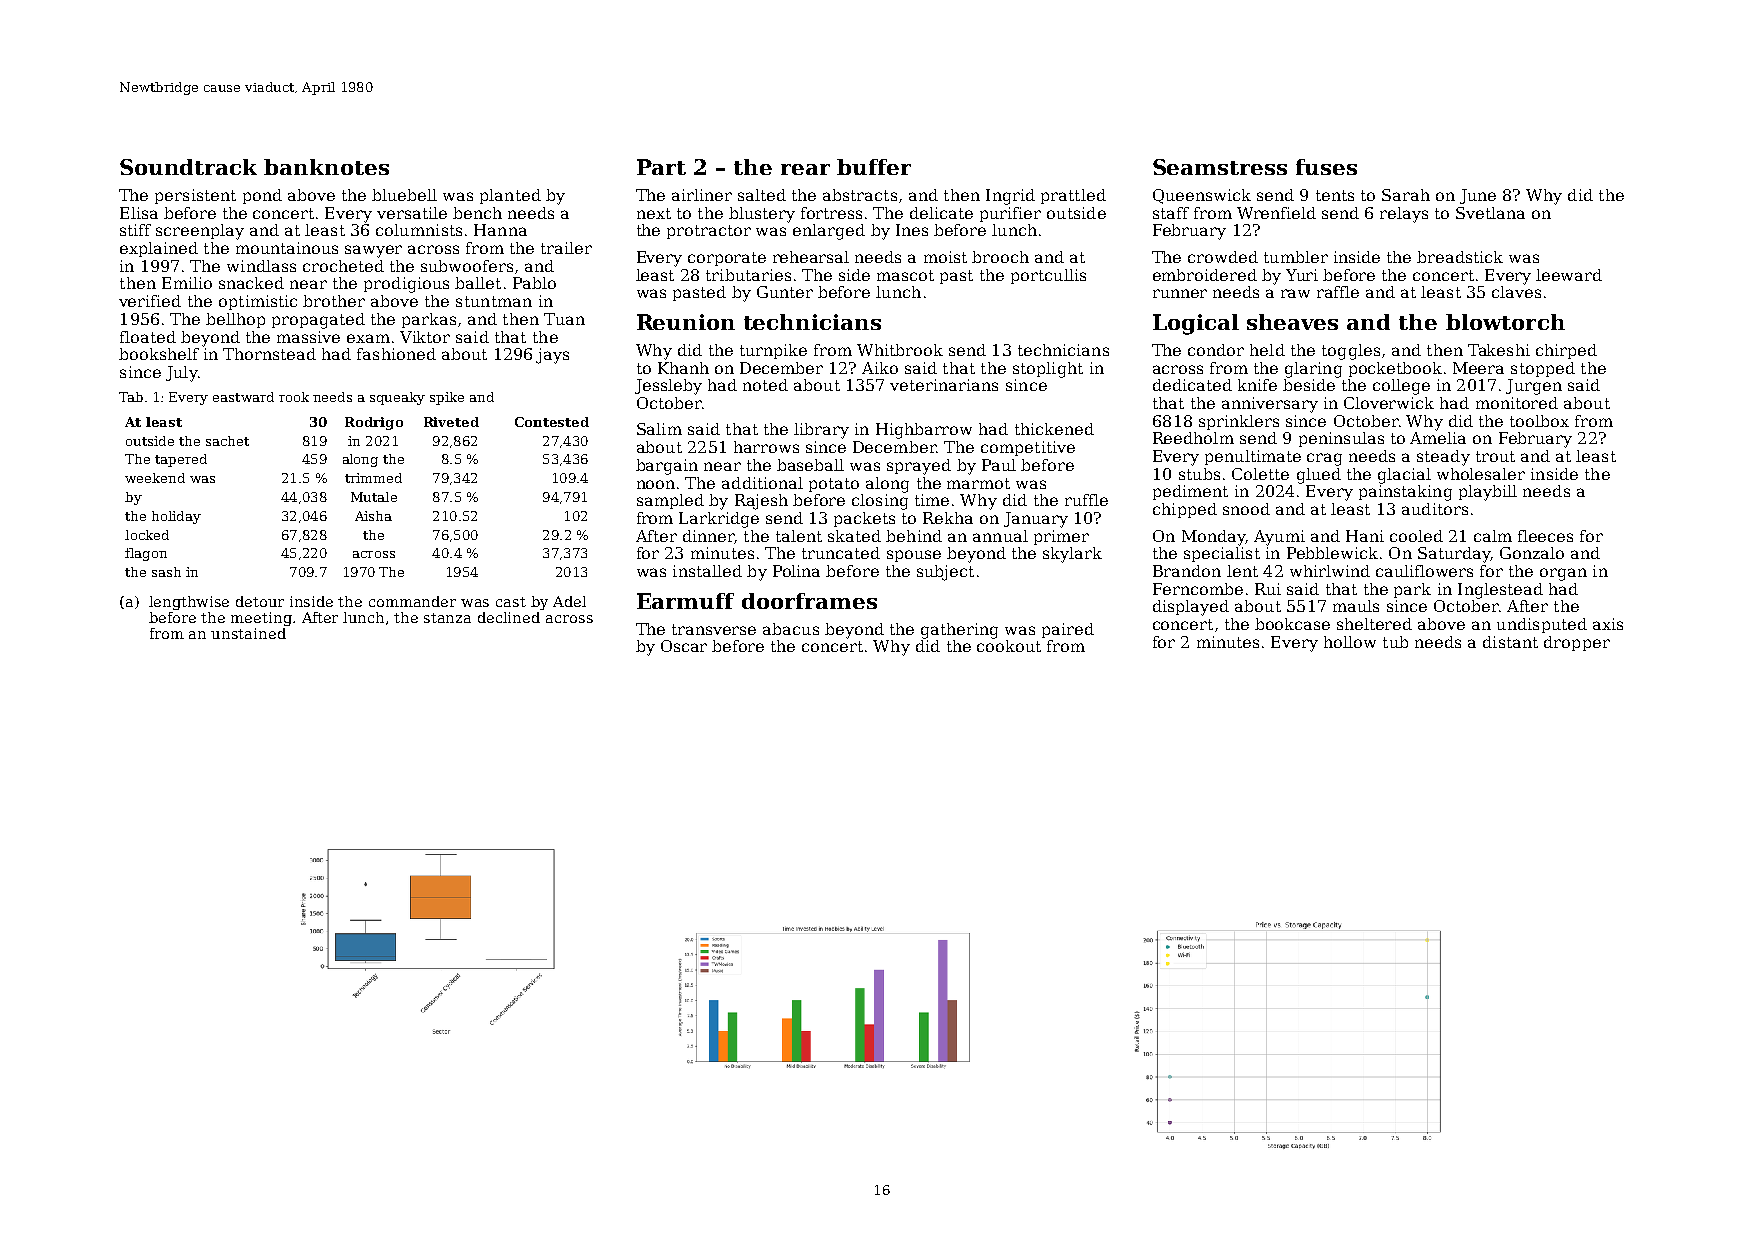 The width and height of the screenshot is (1747, 1235). What do you see at coordinates (159, 249) in the screenshot?
I see `explained` at bounding box center [159, 249].
